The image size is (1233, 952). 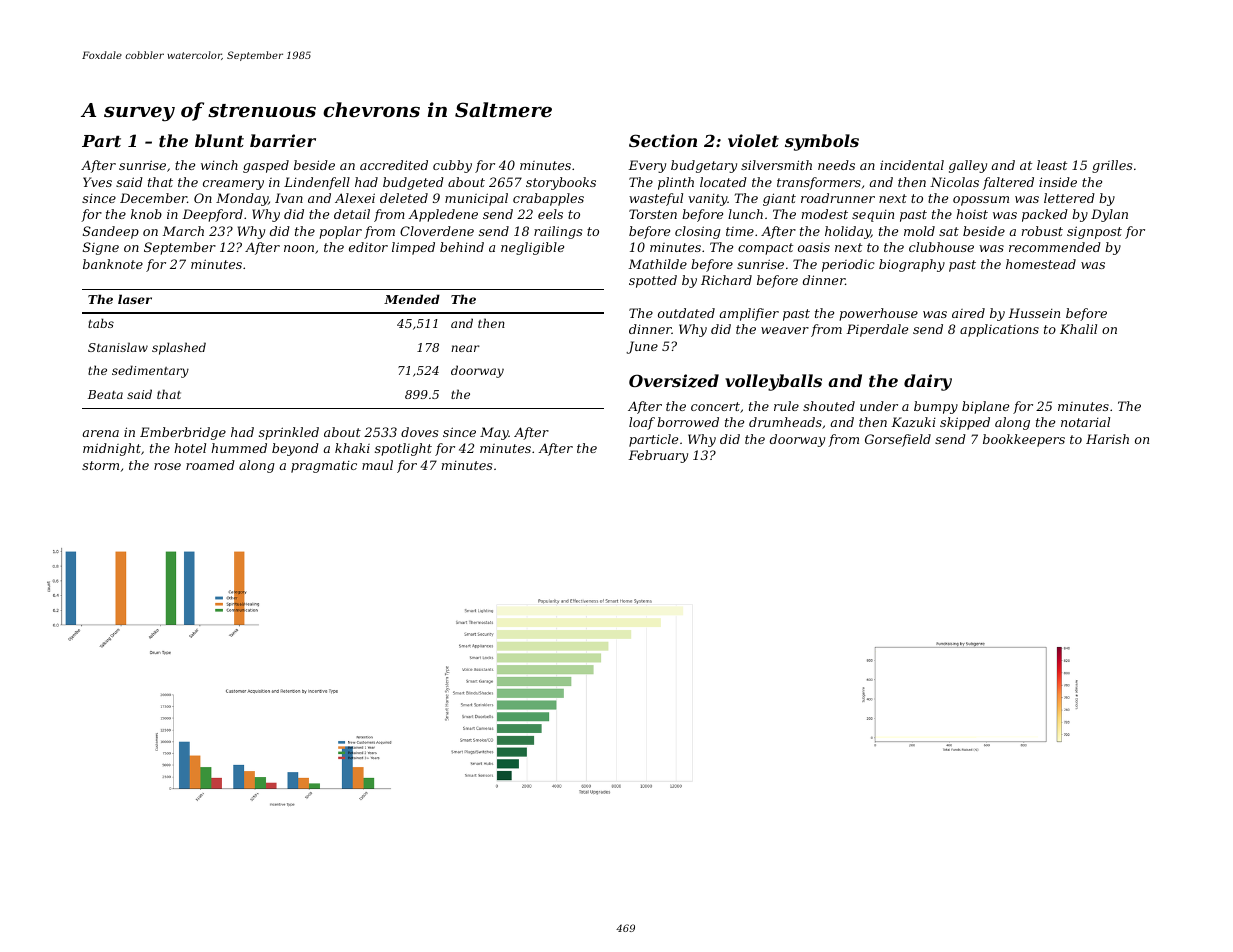 I want to click on accredited, so click(x=394, y=165).
